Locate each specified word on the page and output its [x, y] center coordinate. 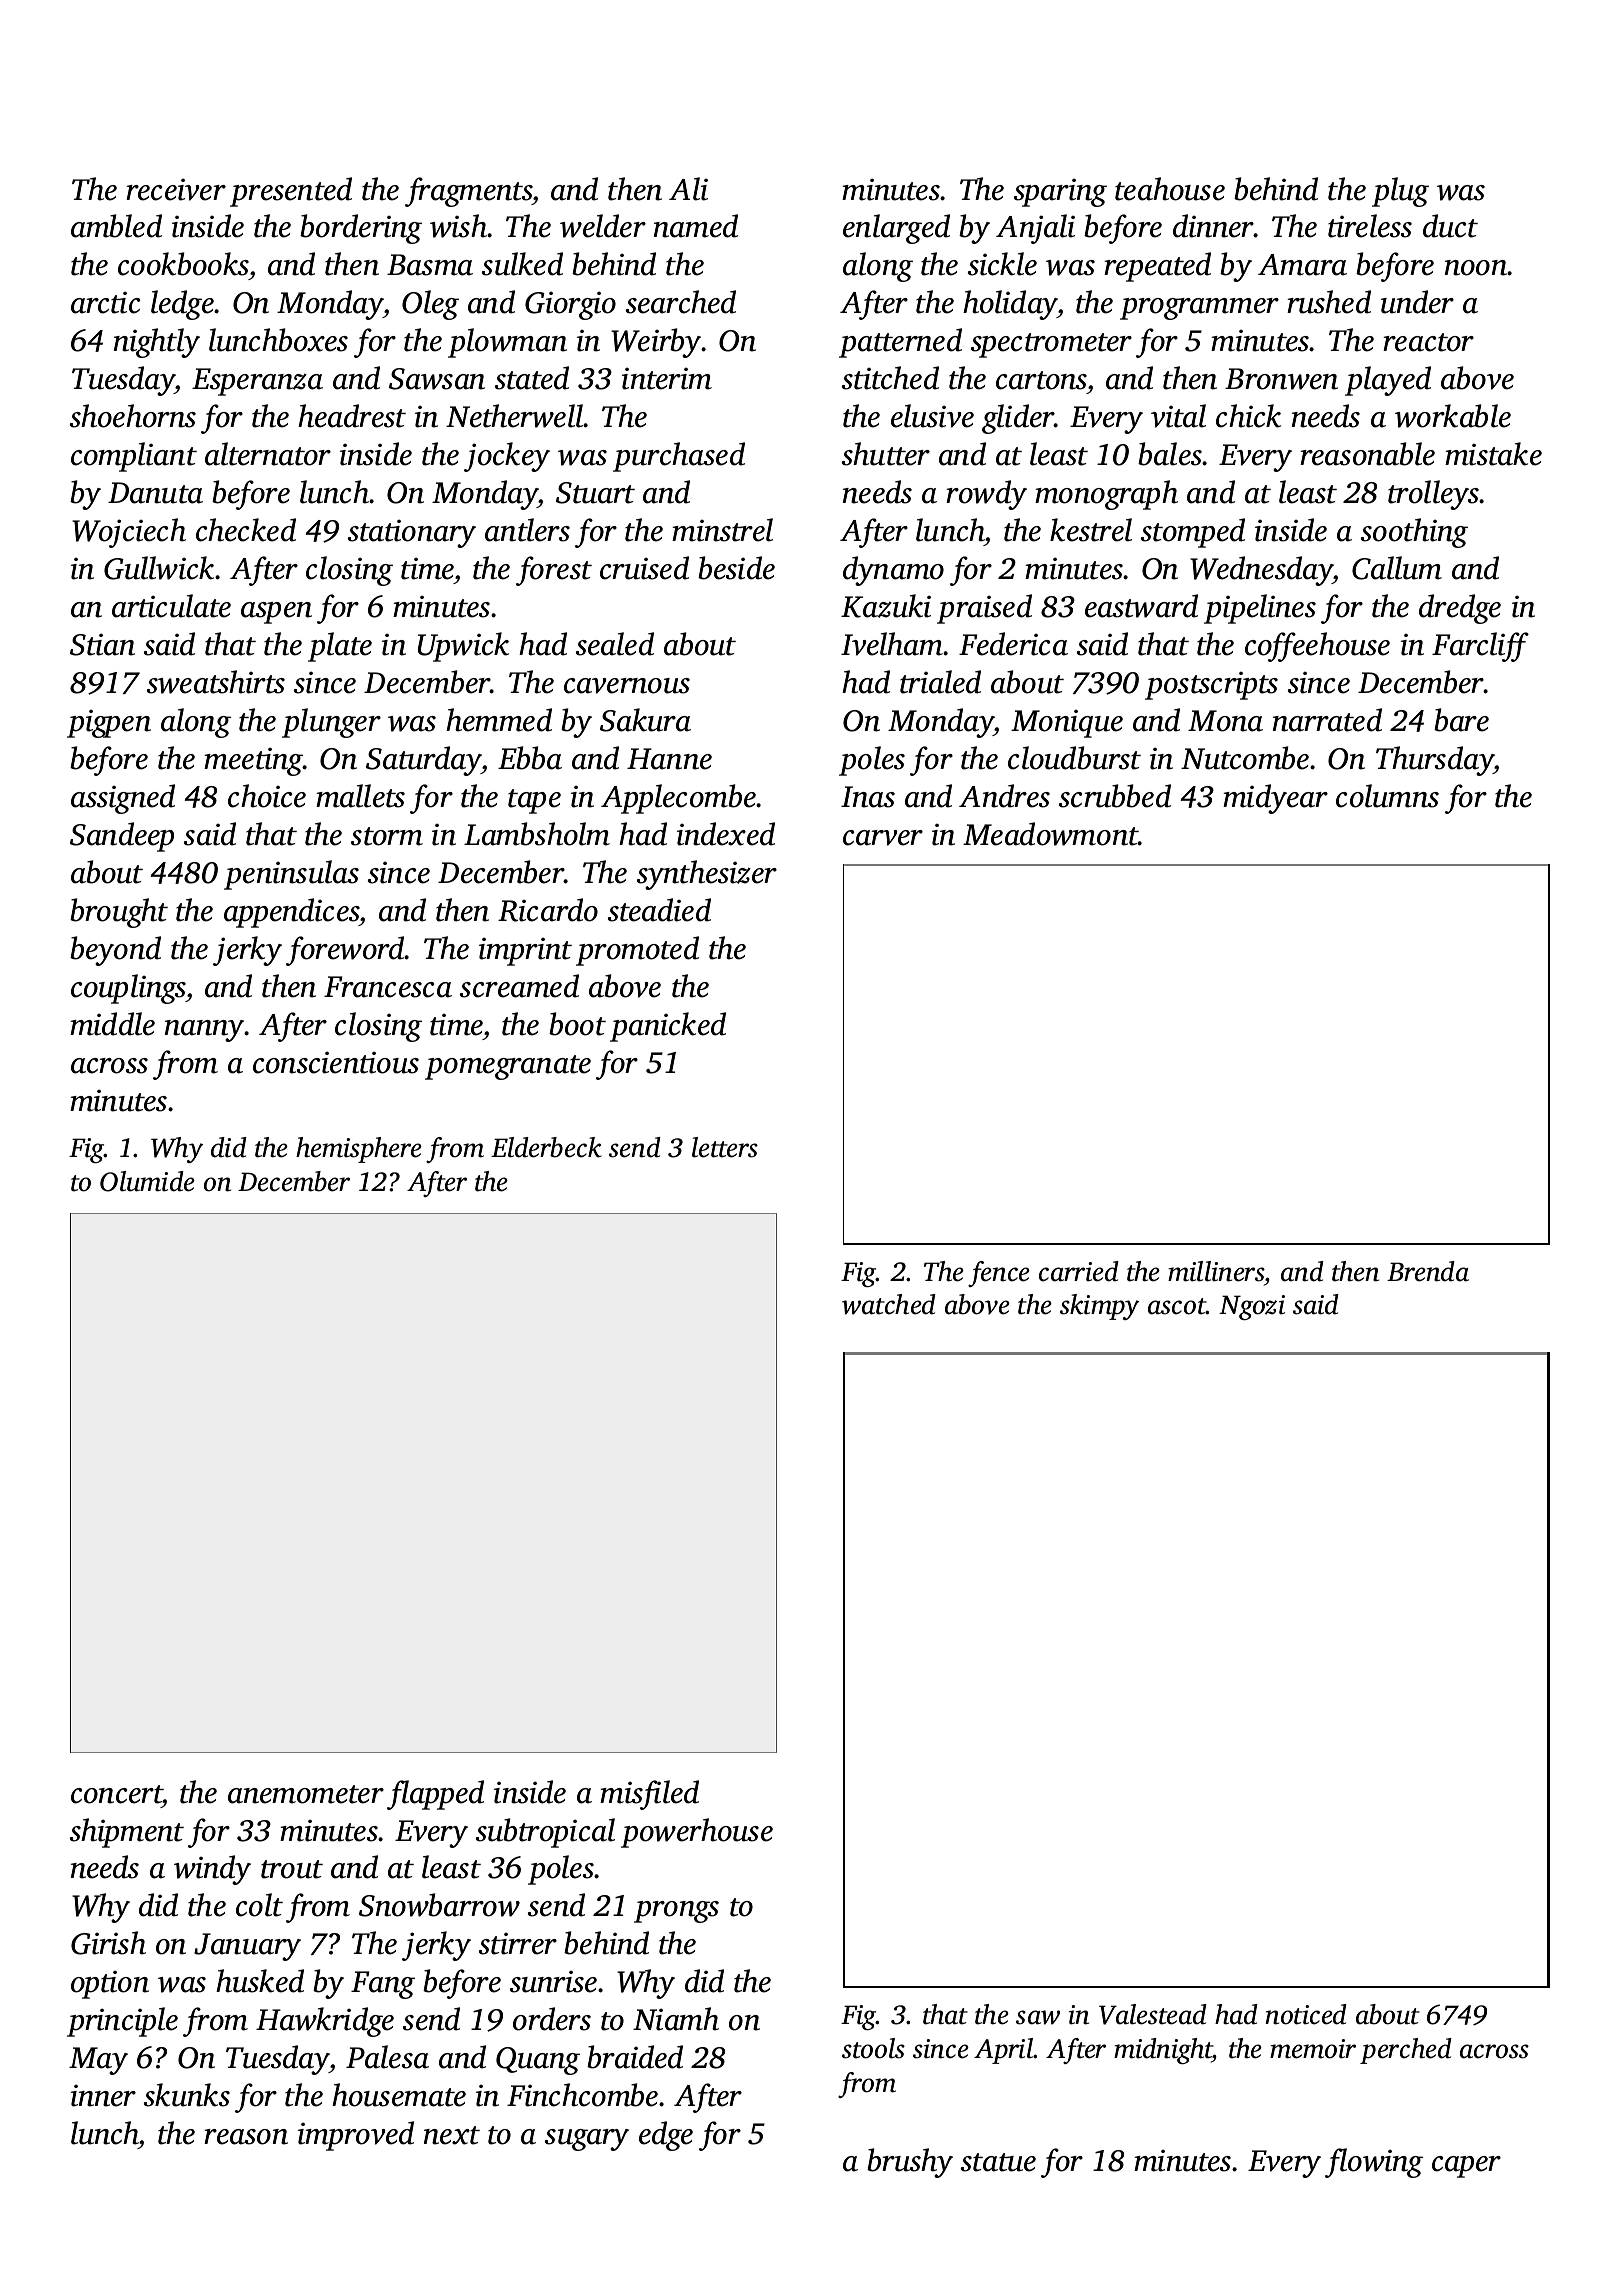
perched [1406, 2051]
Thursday [1435, 761]
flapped [435, 1795]
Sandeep [122, 837]
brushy [910, 2163]
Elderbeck [546, 1147]
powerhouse [697, 1833]
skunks [187, 2095]
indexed [726, 834]
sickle [1002, 264]
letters [725, 1147]
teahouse [1170, 189]
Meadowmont [1051, 834]
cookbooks [183, 264]
